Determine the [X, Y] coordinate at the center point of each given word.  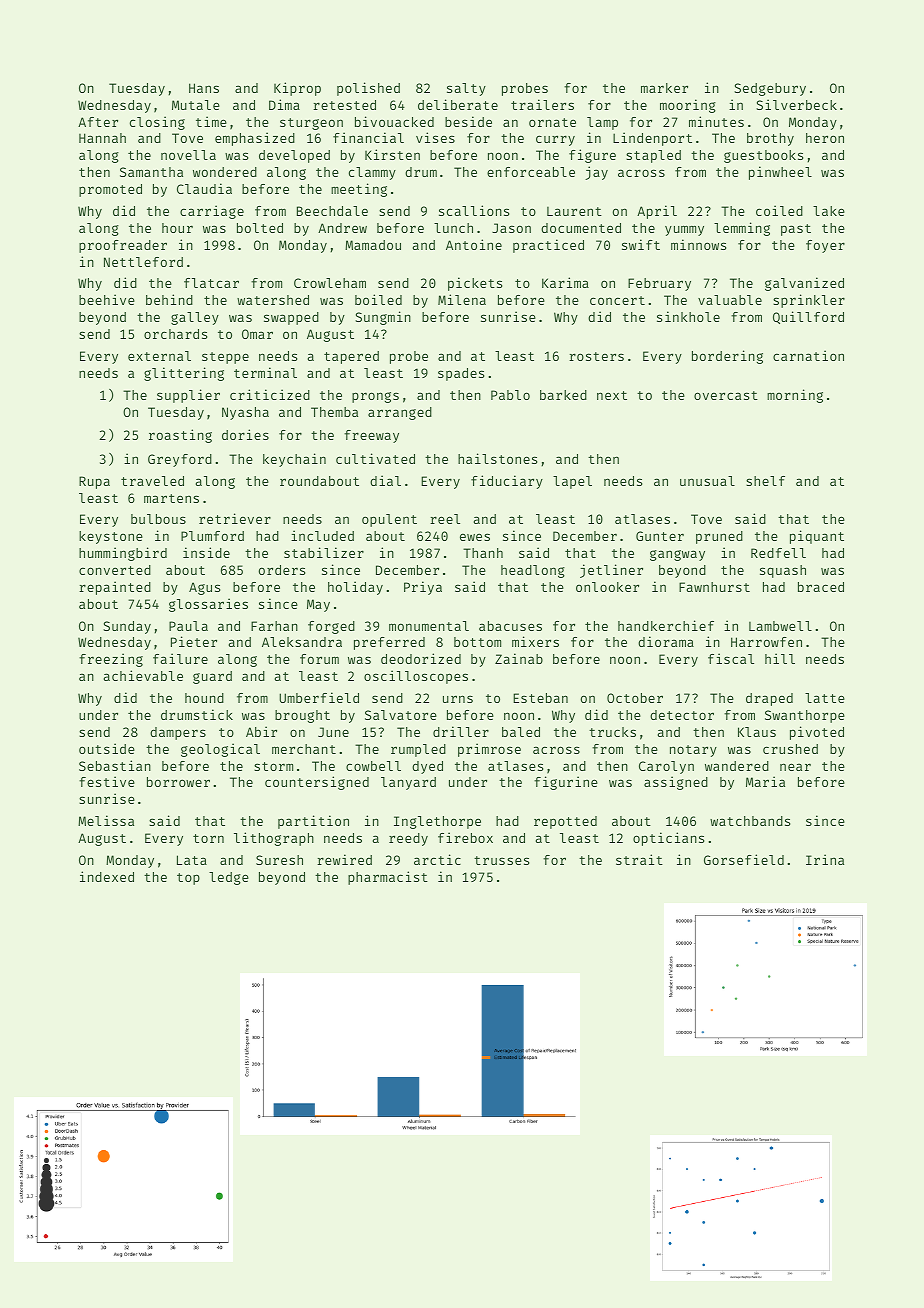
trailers [542, 104]
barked [563, 395]
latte [825, 698]
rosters [596, 356]
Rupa [94, 482]
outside [107, 748]
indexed [107, 876]
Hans [204, 88]
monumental [429, 626]
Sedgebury [770, 89]
